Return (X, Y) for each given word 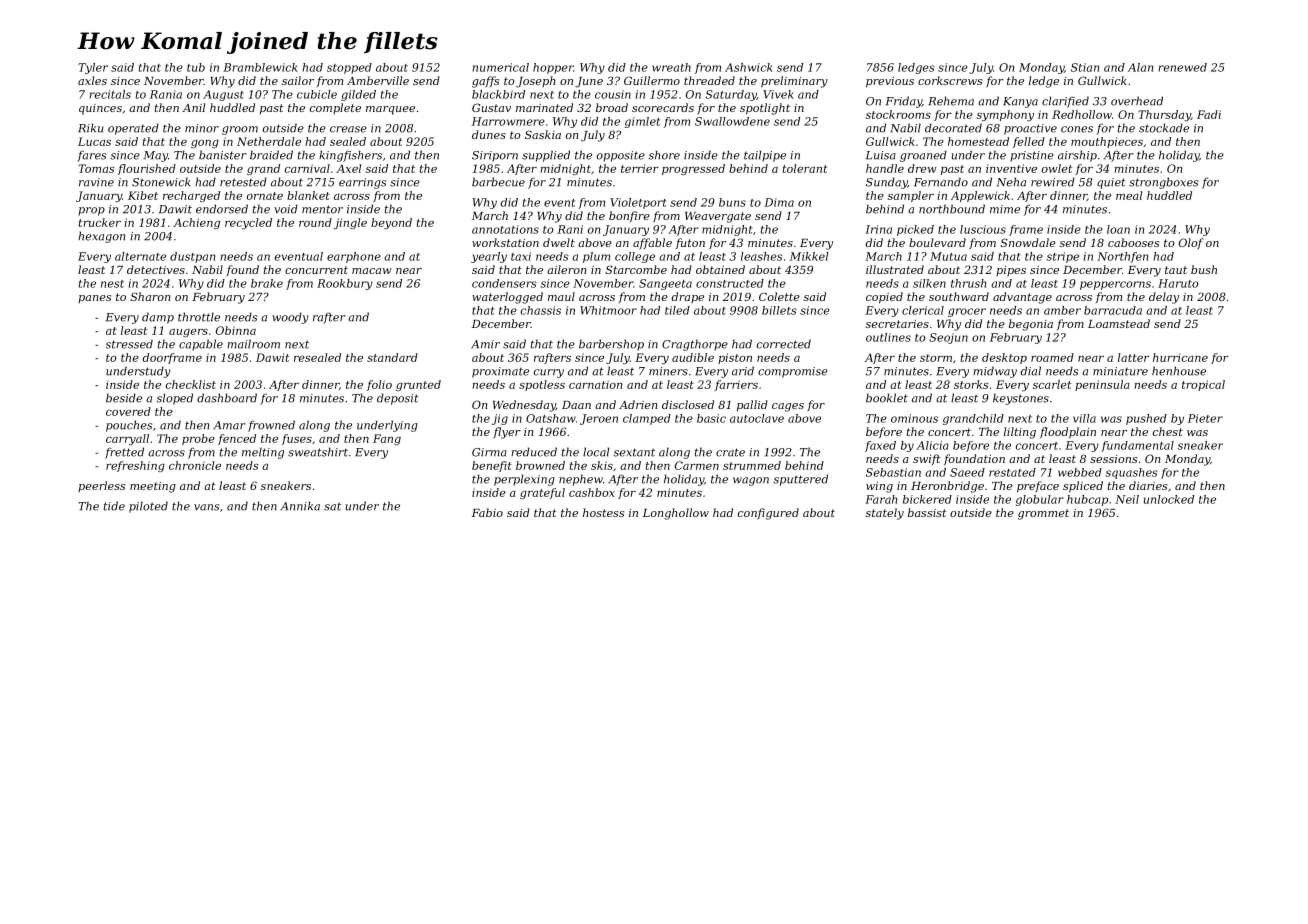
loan (1118, 229)
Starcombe (636, 269)
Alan (1140, 67)
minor (202, 128)
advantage (1022, 298)
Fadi (1209, 114)
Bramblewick (260, 67)
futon (690, 243)
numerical (500, 67)
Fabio (487, 512)
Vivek (778, 94)
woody (290, 318)
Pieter (1205, 418)
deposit (398, 399)
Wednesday (524, 406)
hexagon (101, 237)
